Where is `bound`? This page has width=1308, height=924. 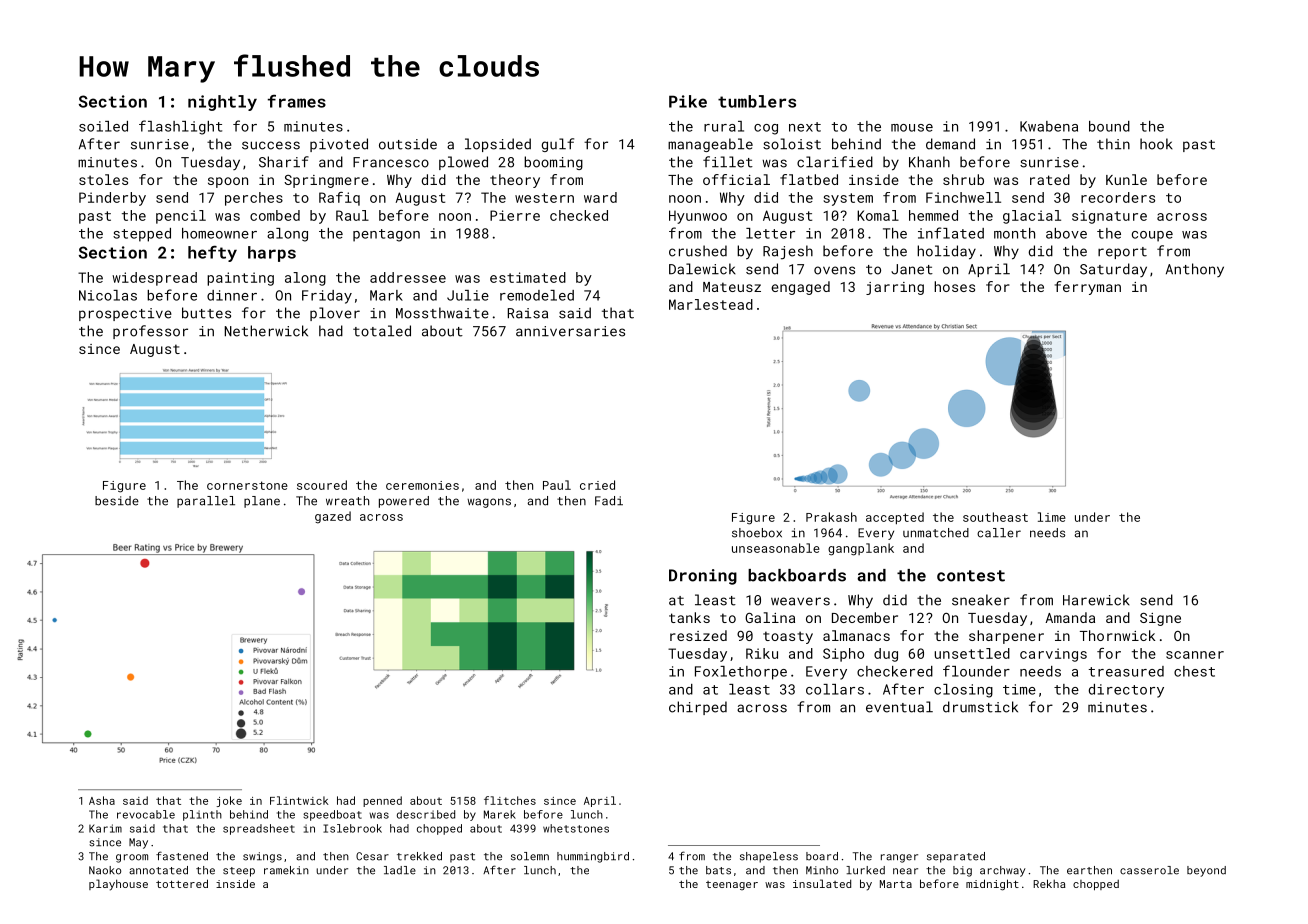 bound is located at coordinates (1109, 126).
